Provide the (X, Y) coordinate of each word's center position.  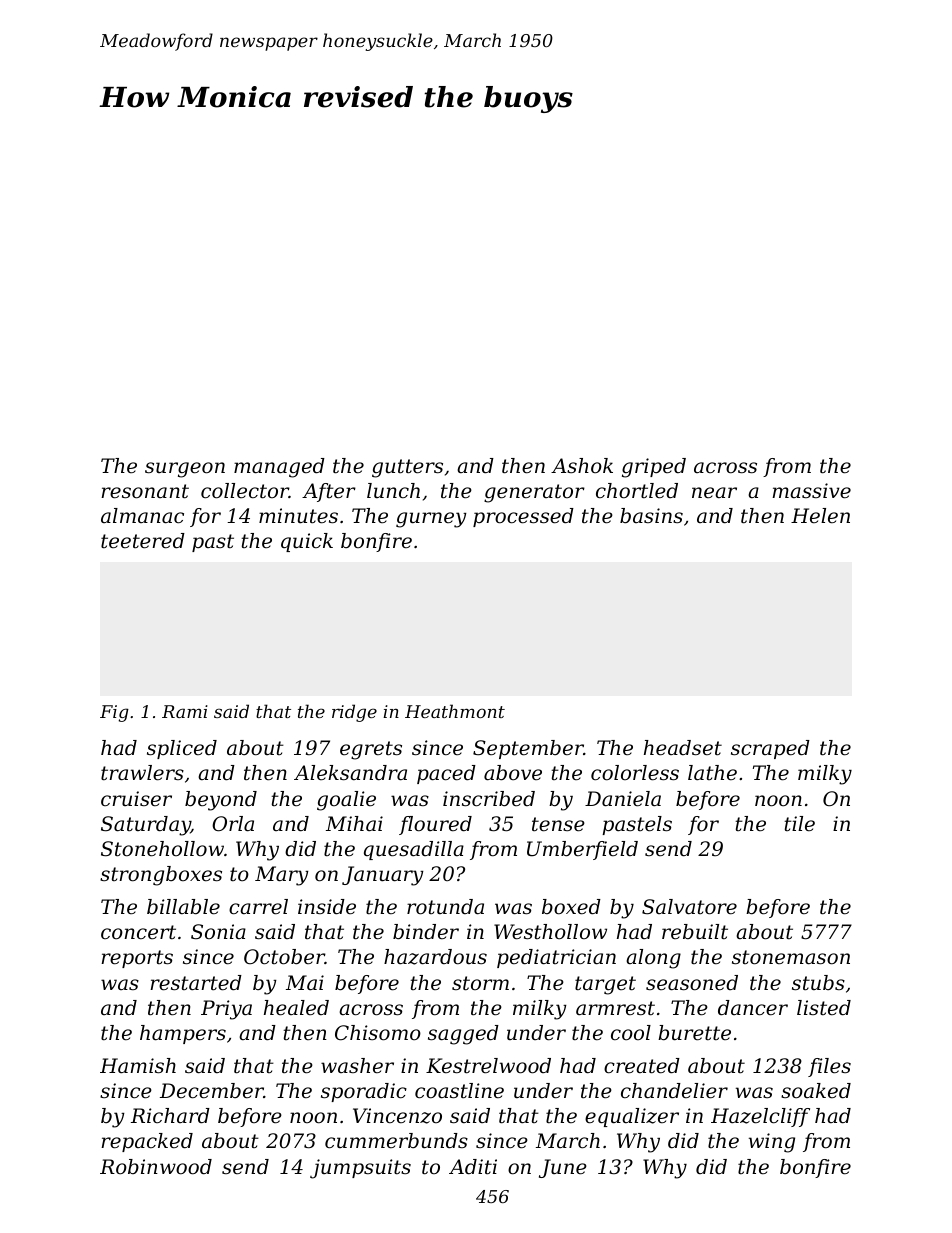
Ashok (582, 466)
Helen (820, 516)
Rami (185, 711)
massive (811, 491)
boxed (571, 907)
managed (279, 468)
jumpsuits (360, 1169)
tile (799, 824)
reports (137, 959)
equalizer (632, 1117)
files (829, 1067)
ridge (354, 713)
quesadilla (414, 850)
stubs (818, 983)
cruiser (136, 799)
